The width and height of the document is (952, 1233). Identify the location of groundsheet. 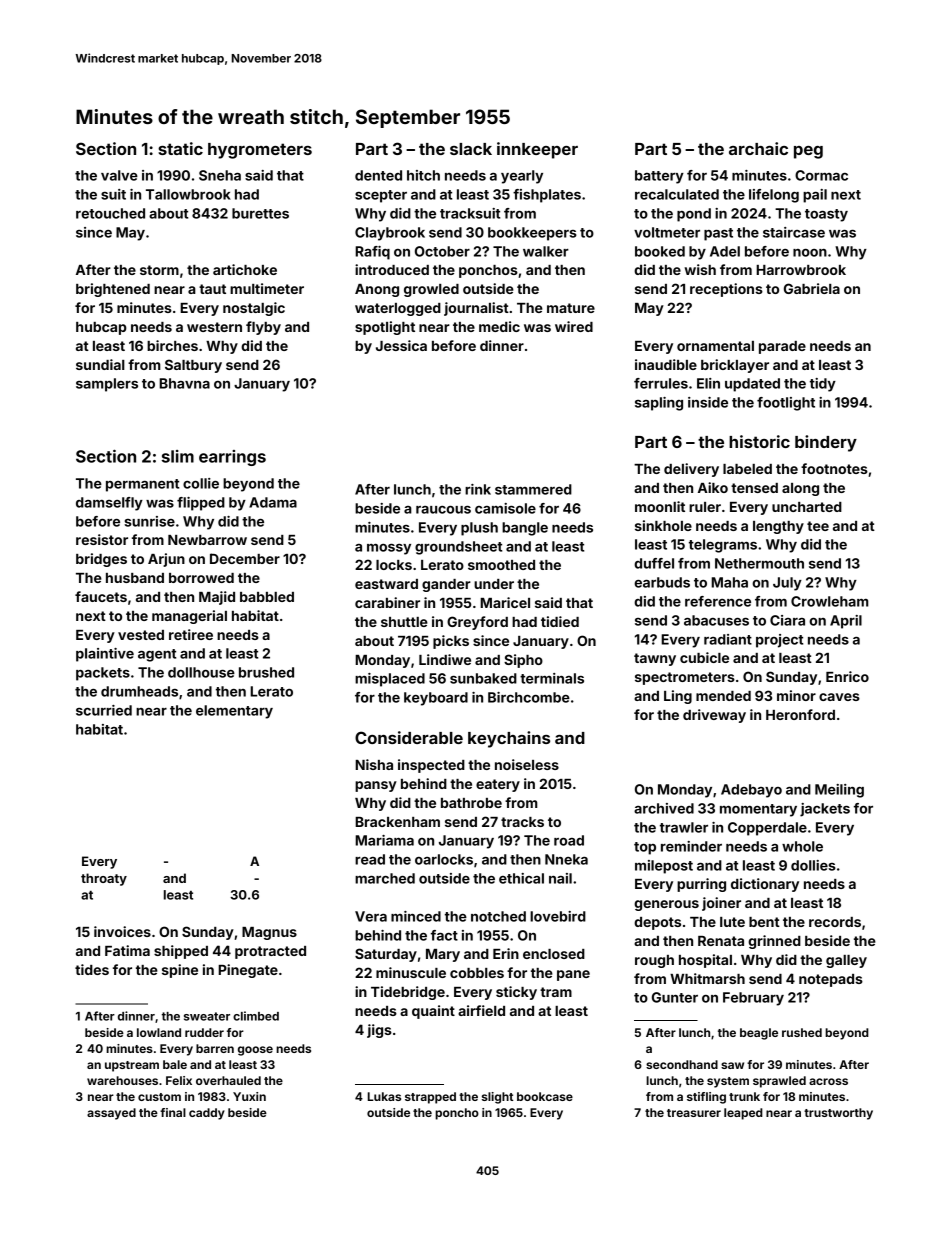
(458, 548).
